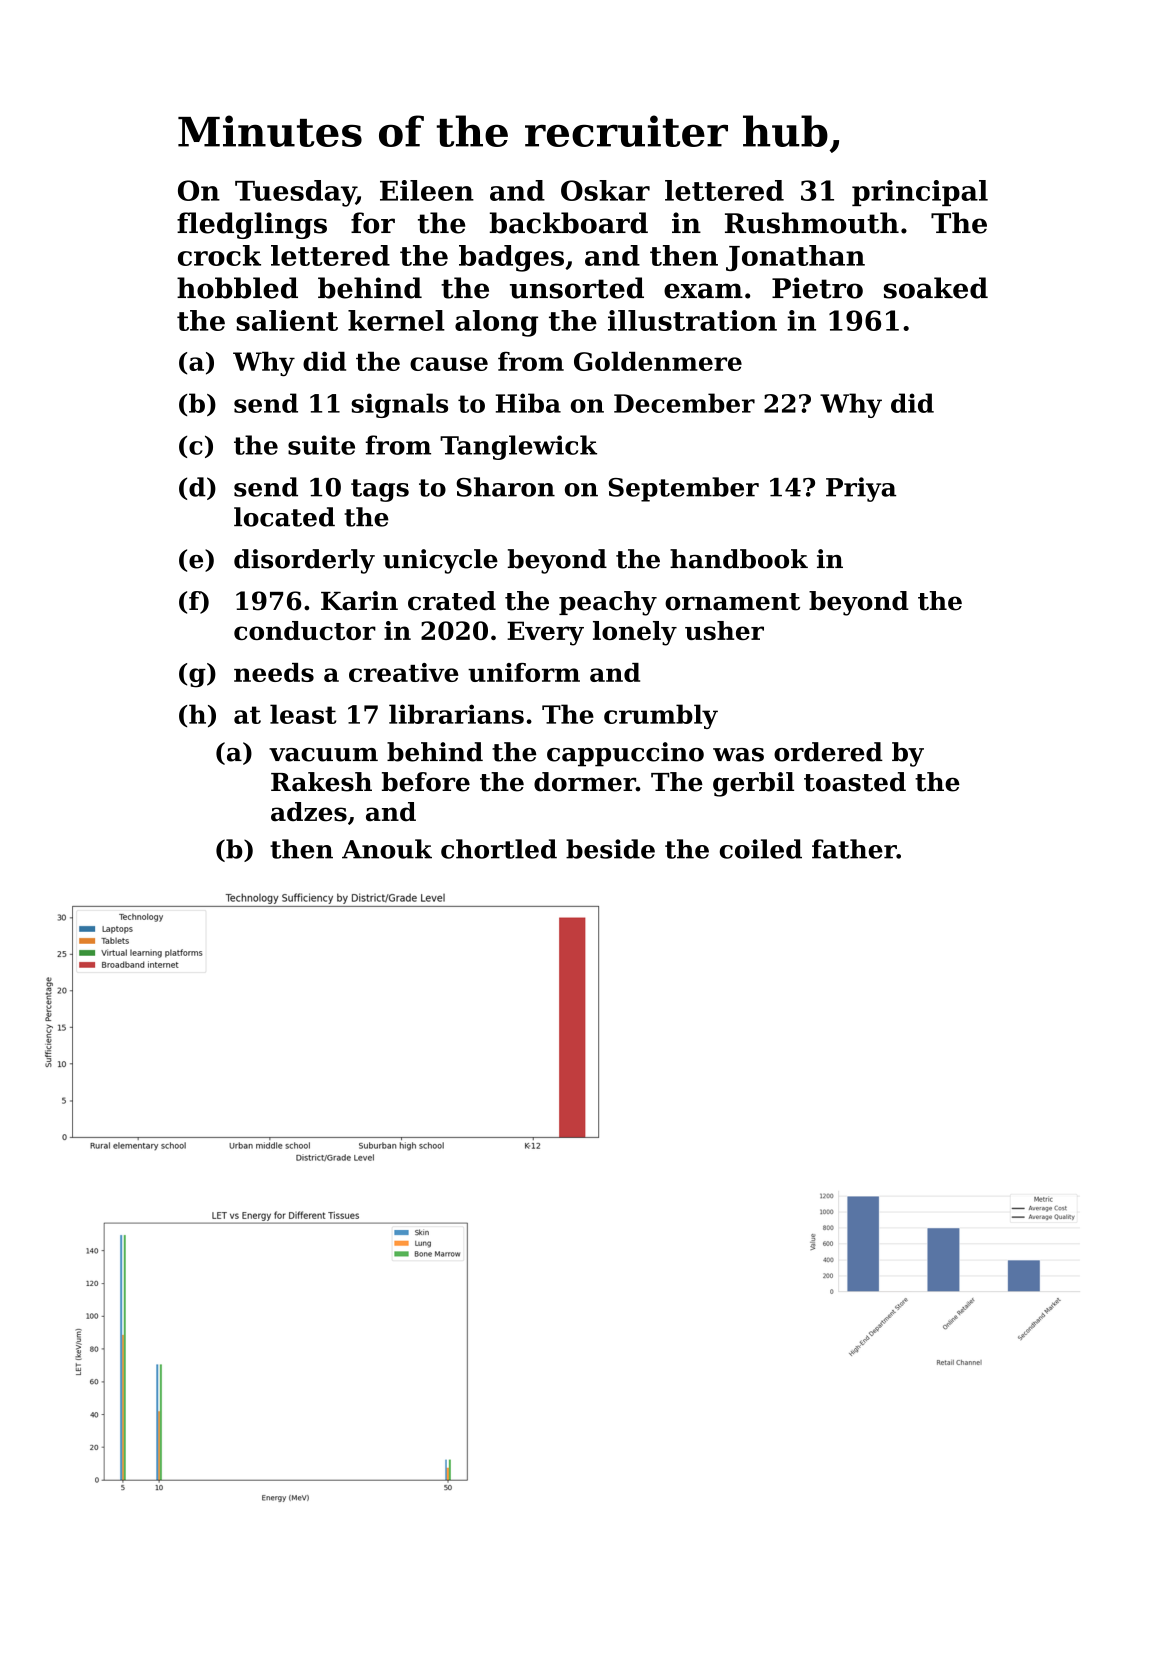 Image resolution: width=1165 pixels, height=1654 pixels. I want to click on Sharon, so click(505, 487).
